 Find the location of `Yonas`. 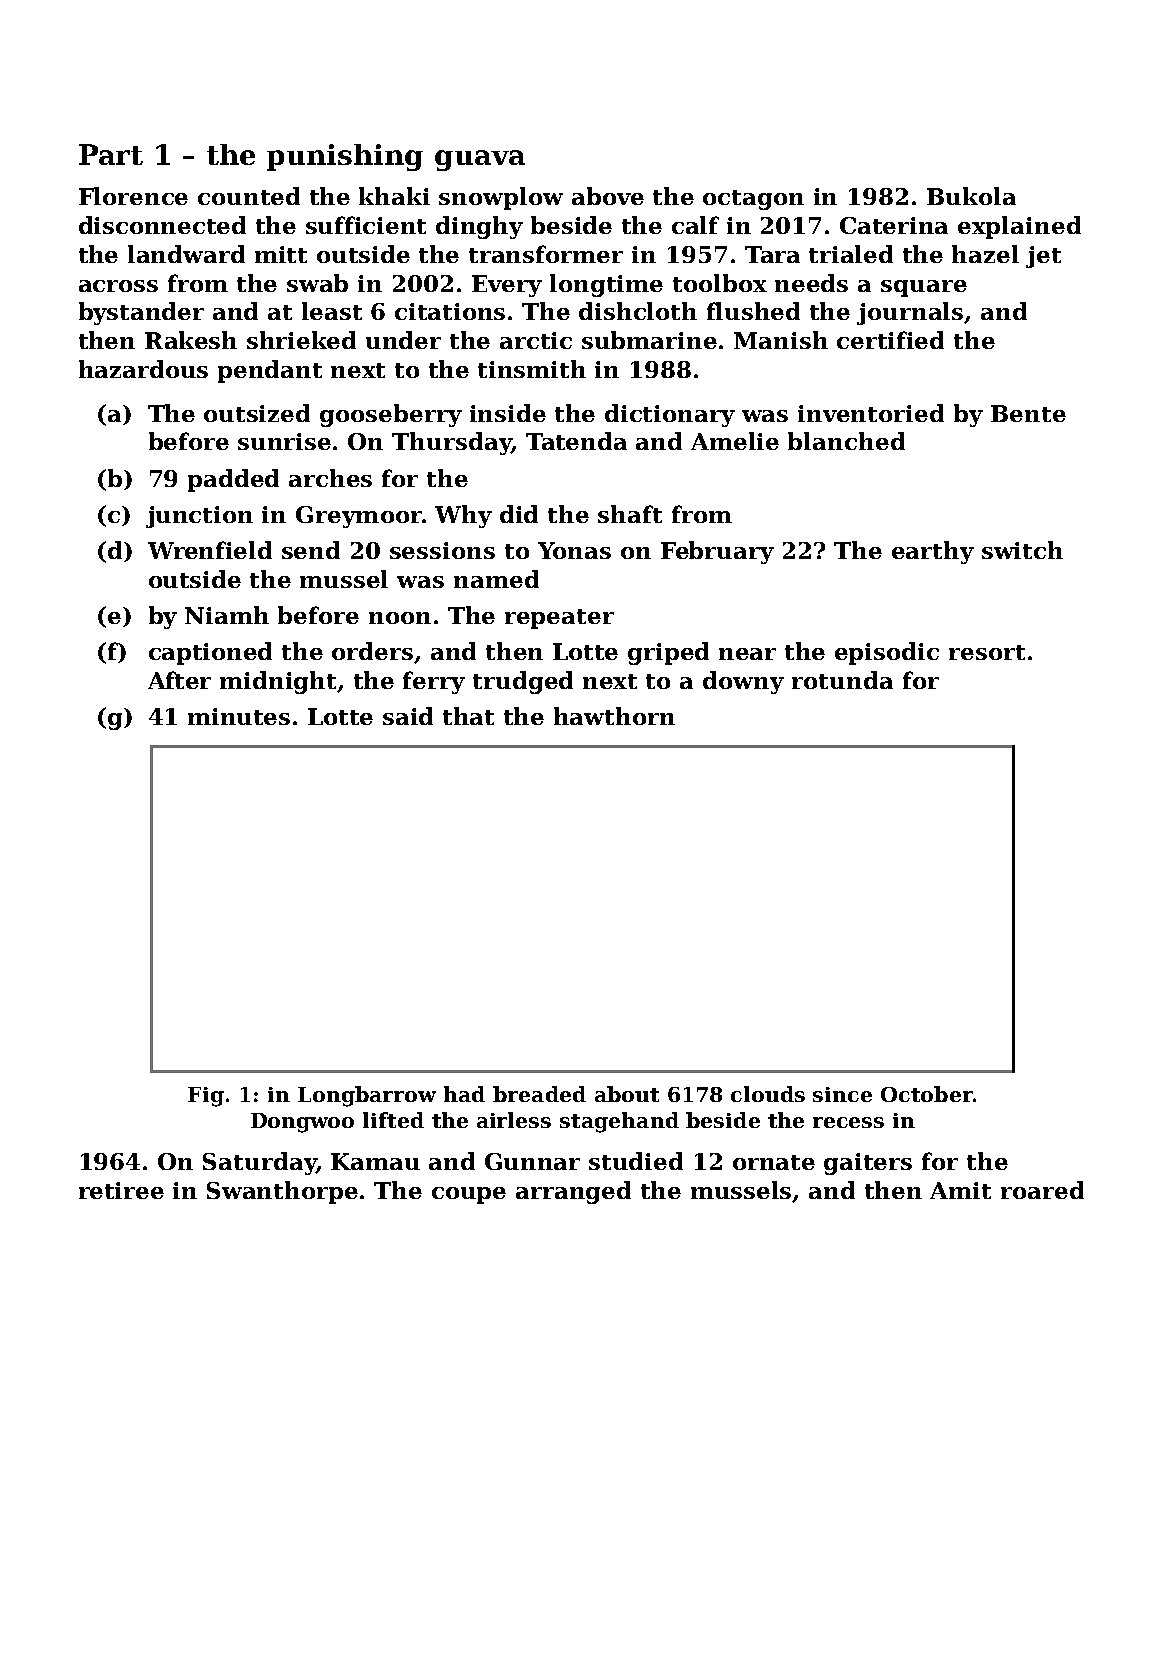

Yonas is located at coordinates (574, 550).
